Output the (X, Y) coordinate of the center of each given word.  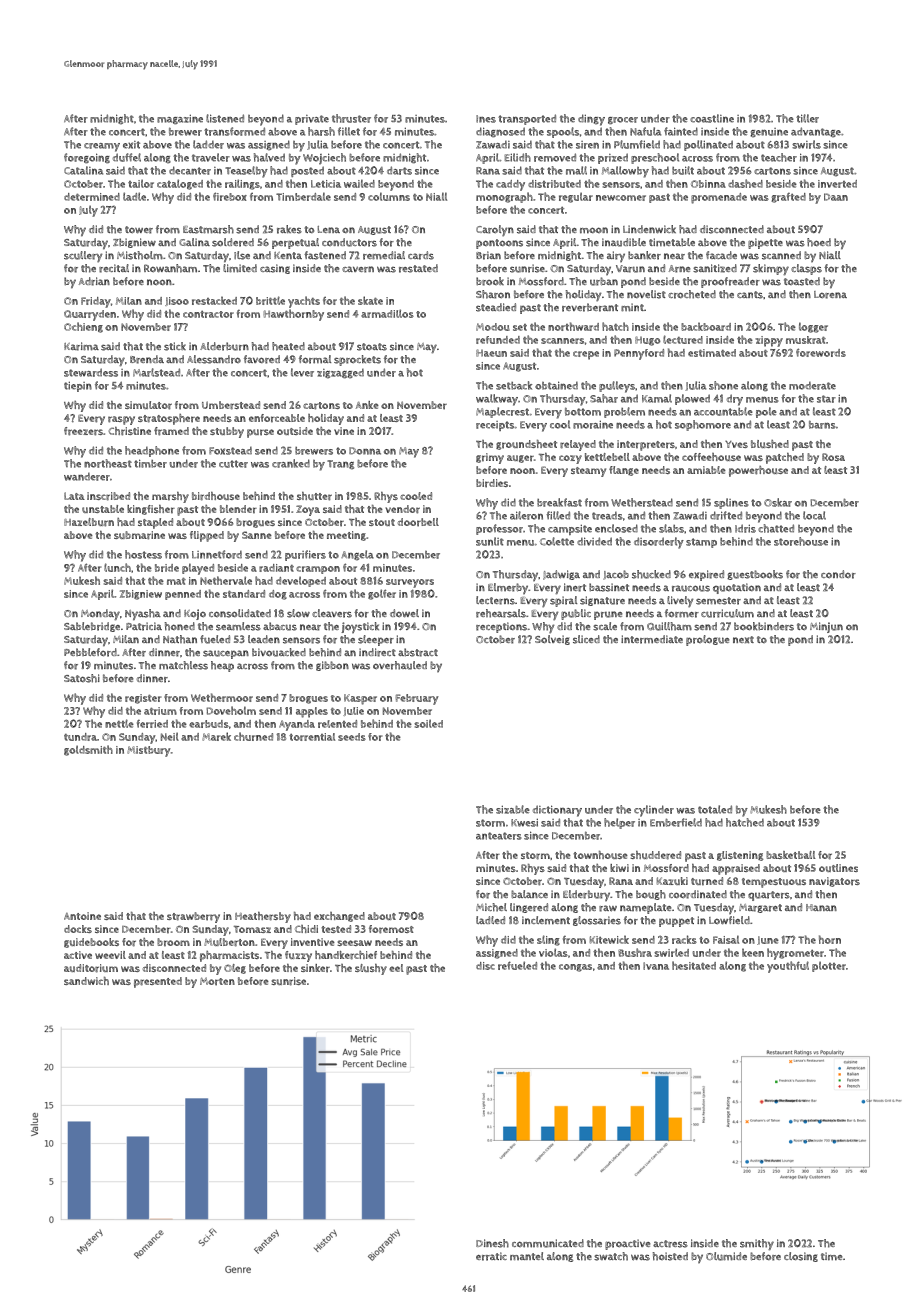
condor (838, 574)
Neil (170, 736)
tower (139, 230)
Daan (836, 197)
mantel (527, 1256)
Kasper (360, 699)
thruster (351, 118)
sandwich (86, 981)
